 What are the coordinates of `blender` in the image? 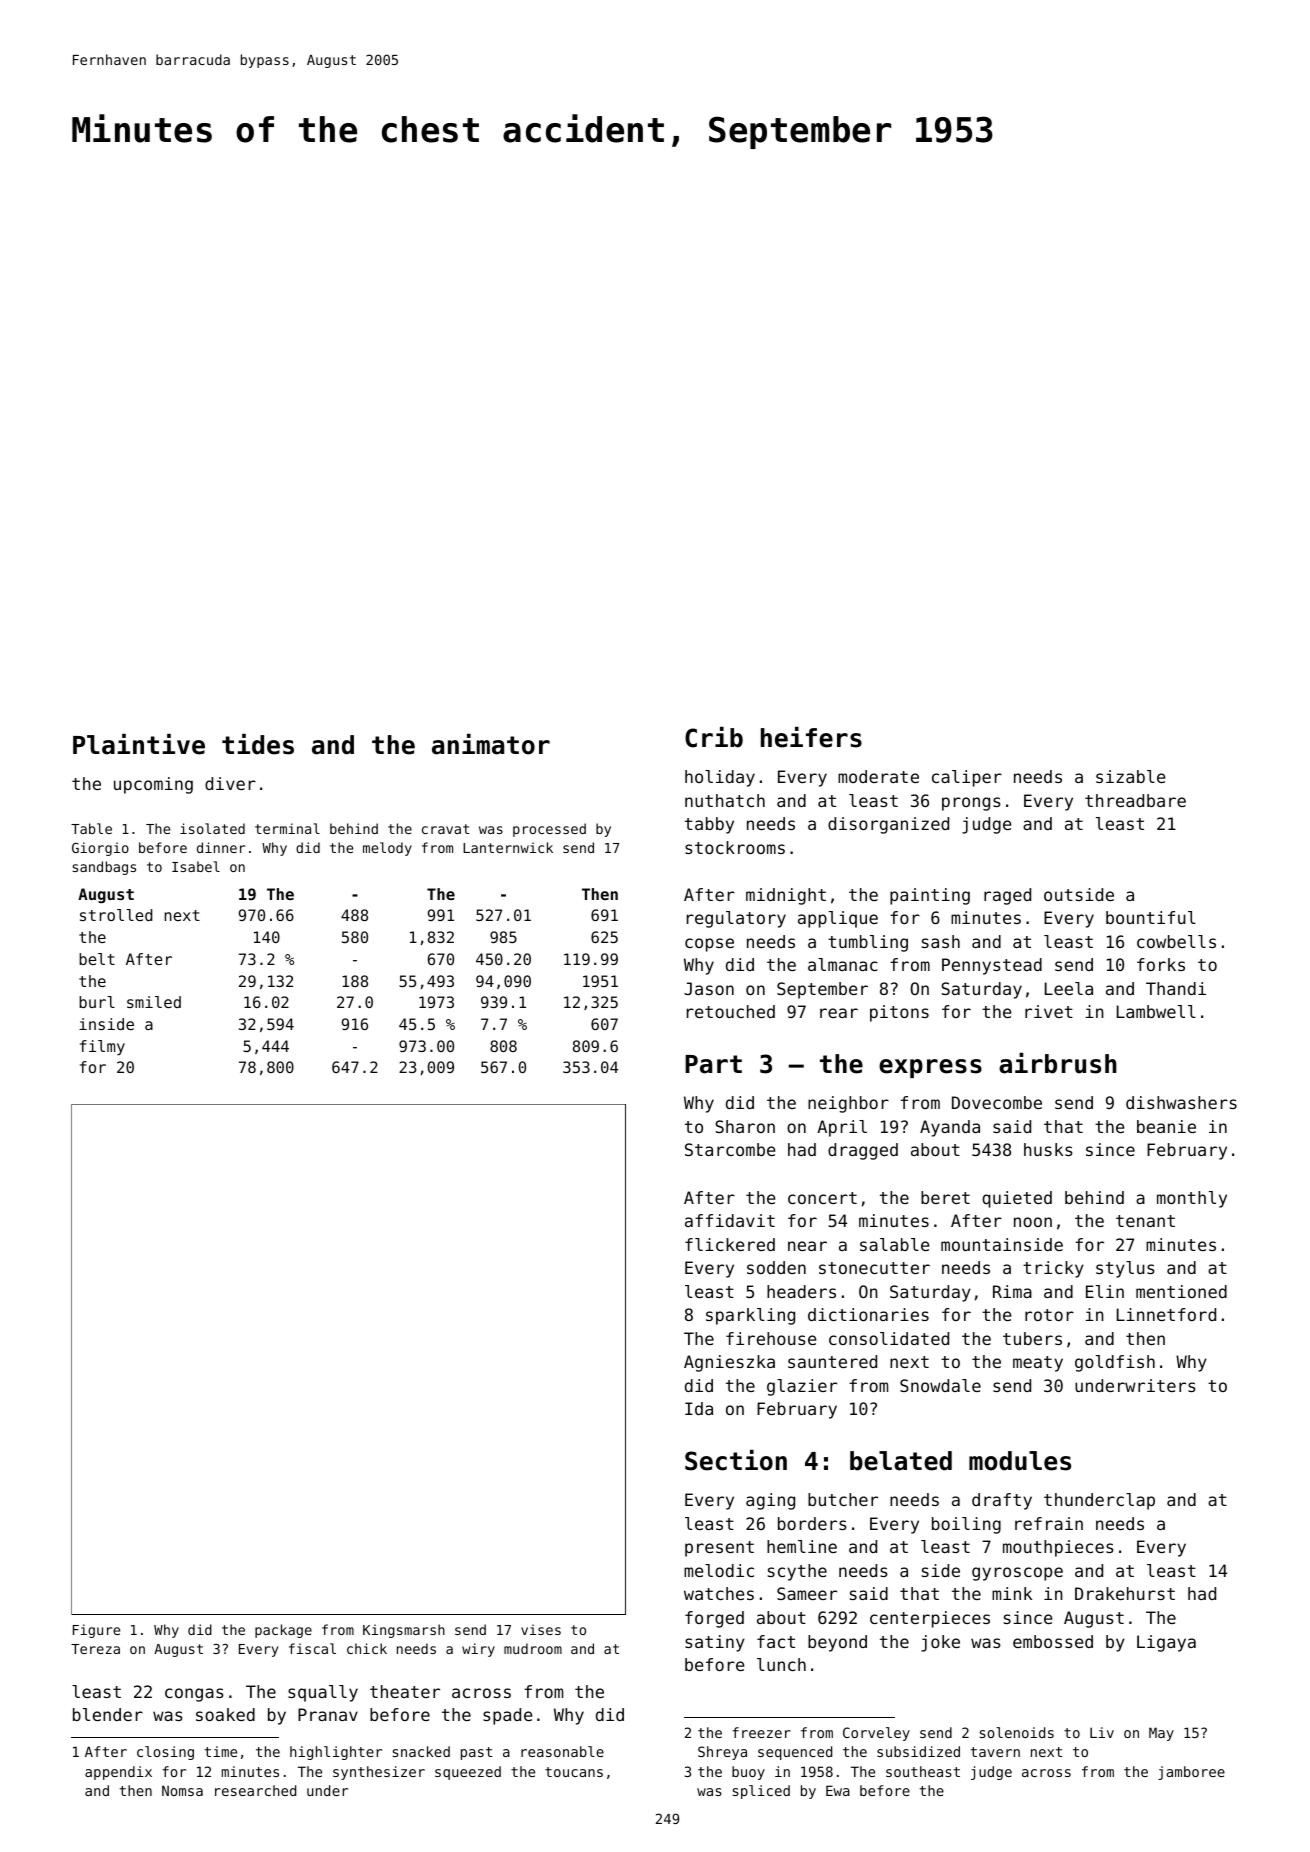 It's located at (108, 1714).
